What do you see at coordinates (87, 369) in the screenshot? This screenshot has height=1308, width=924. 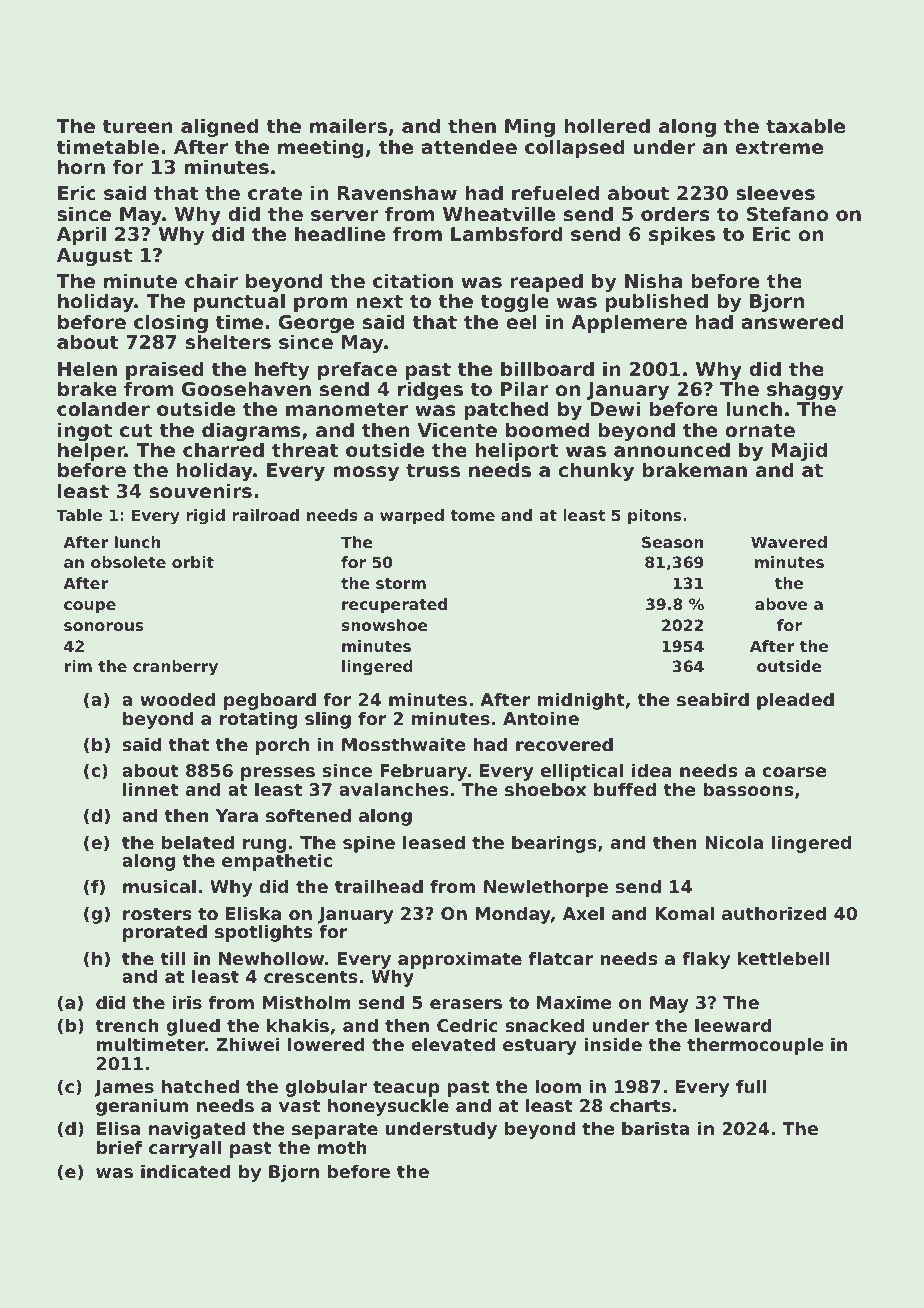 I see `Helen` at bounding box center [87, 369].
